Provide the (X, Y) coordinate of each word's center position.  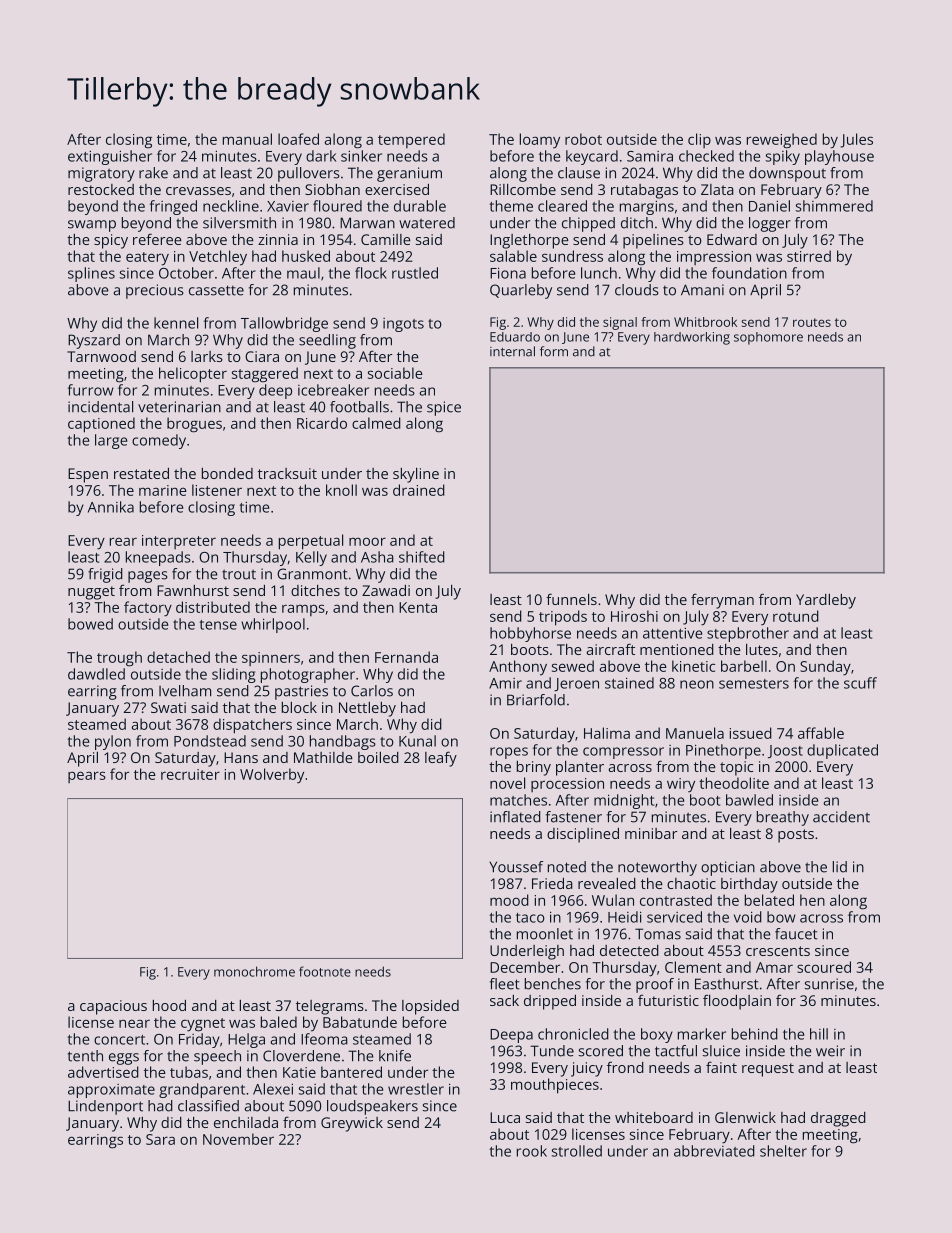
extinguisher (110, 157)
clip (699, 140)
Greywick (352, 1124)
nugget (91, 593)
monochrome (254, 971)
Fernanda (406, 657)
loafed (298, 139)
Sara (160, 1139)
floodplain (737, 1002)
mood (509, 900)
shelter (783, 1151)
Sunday (825, 668)
